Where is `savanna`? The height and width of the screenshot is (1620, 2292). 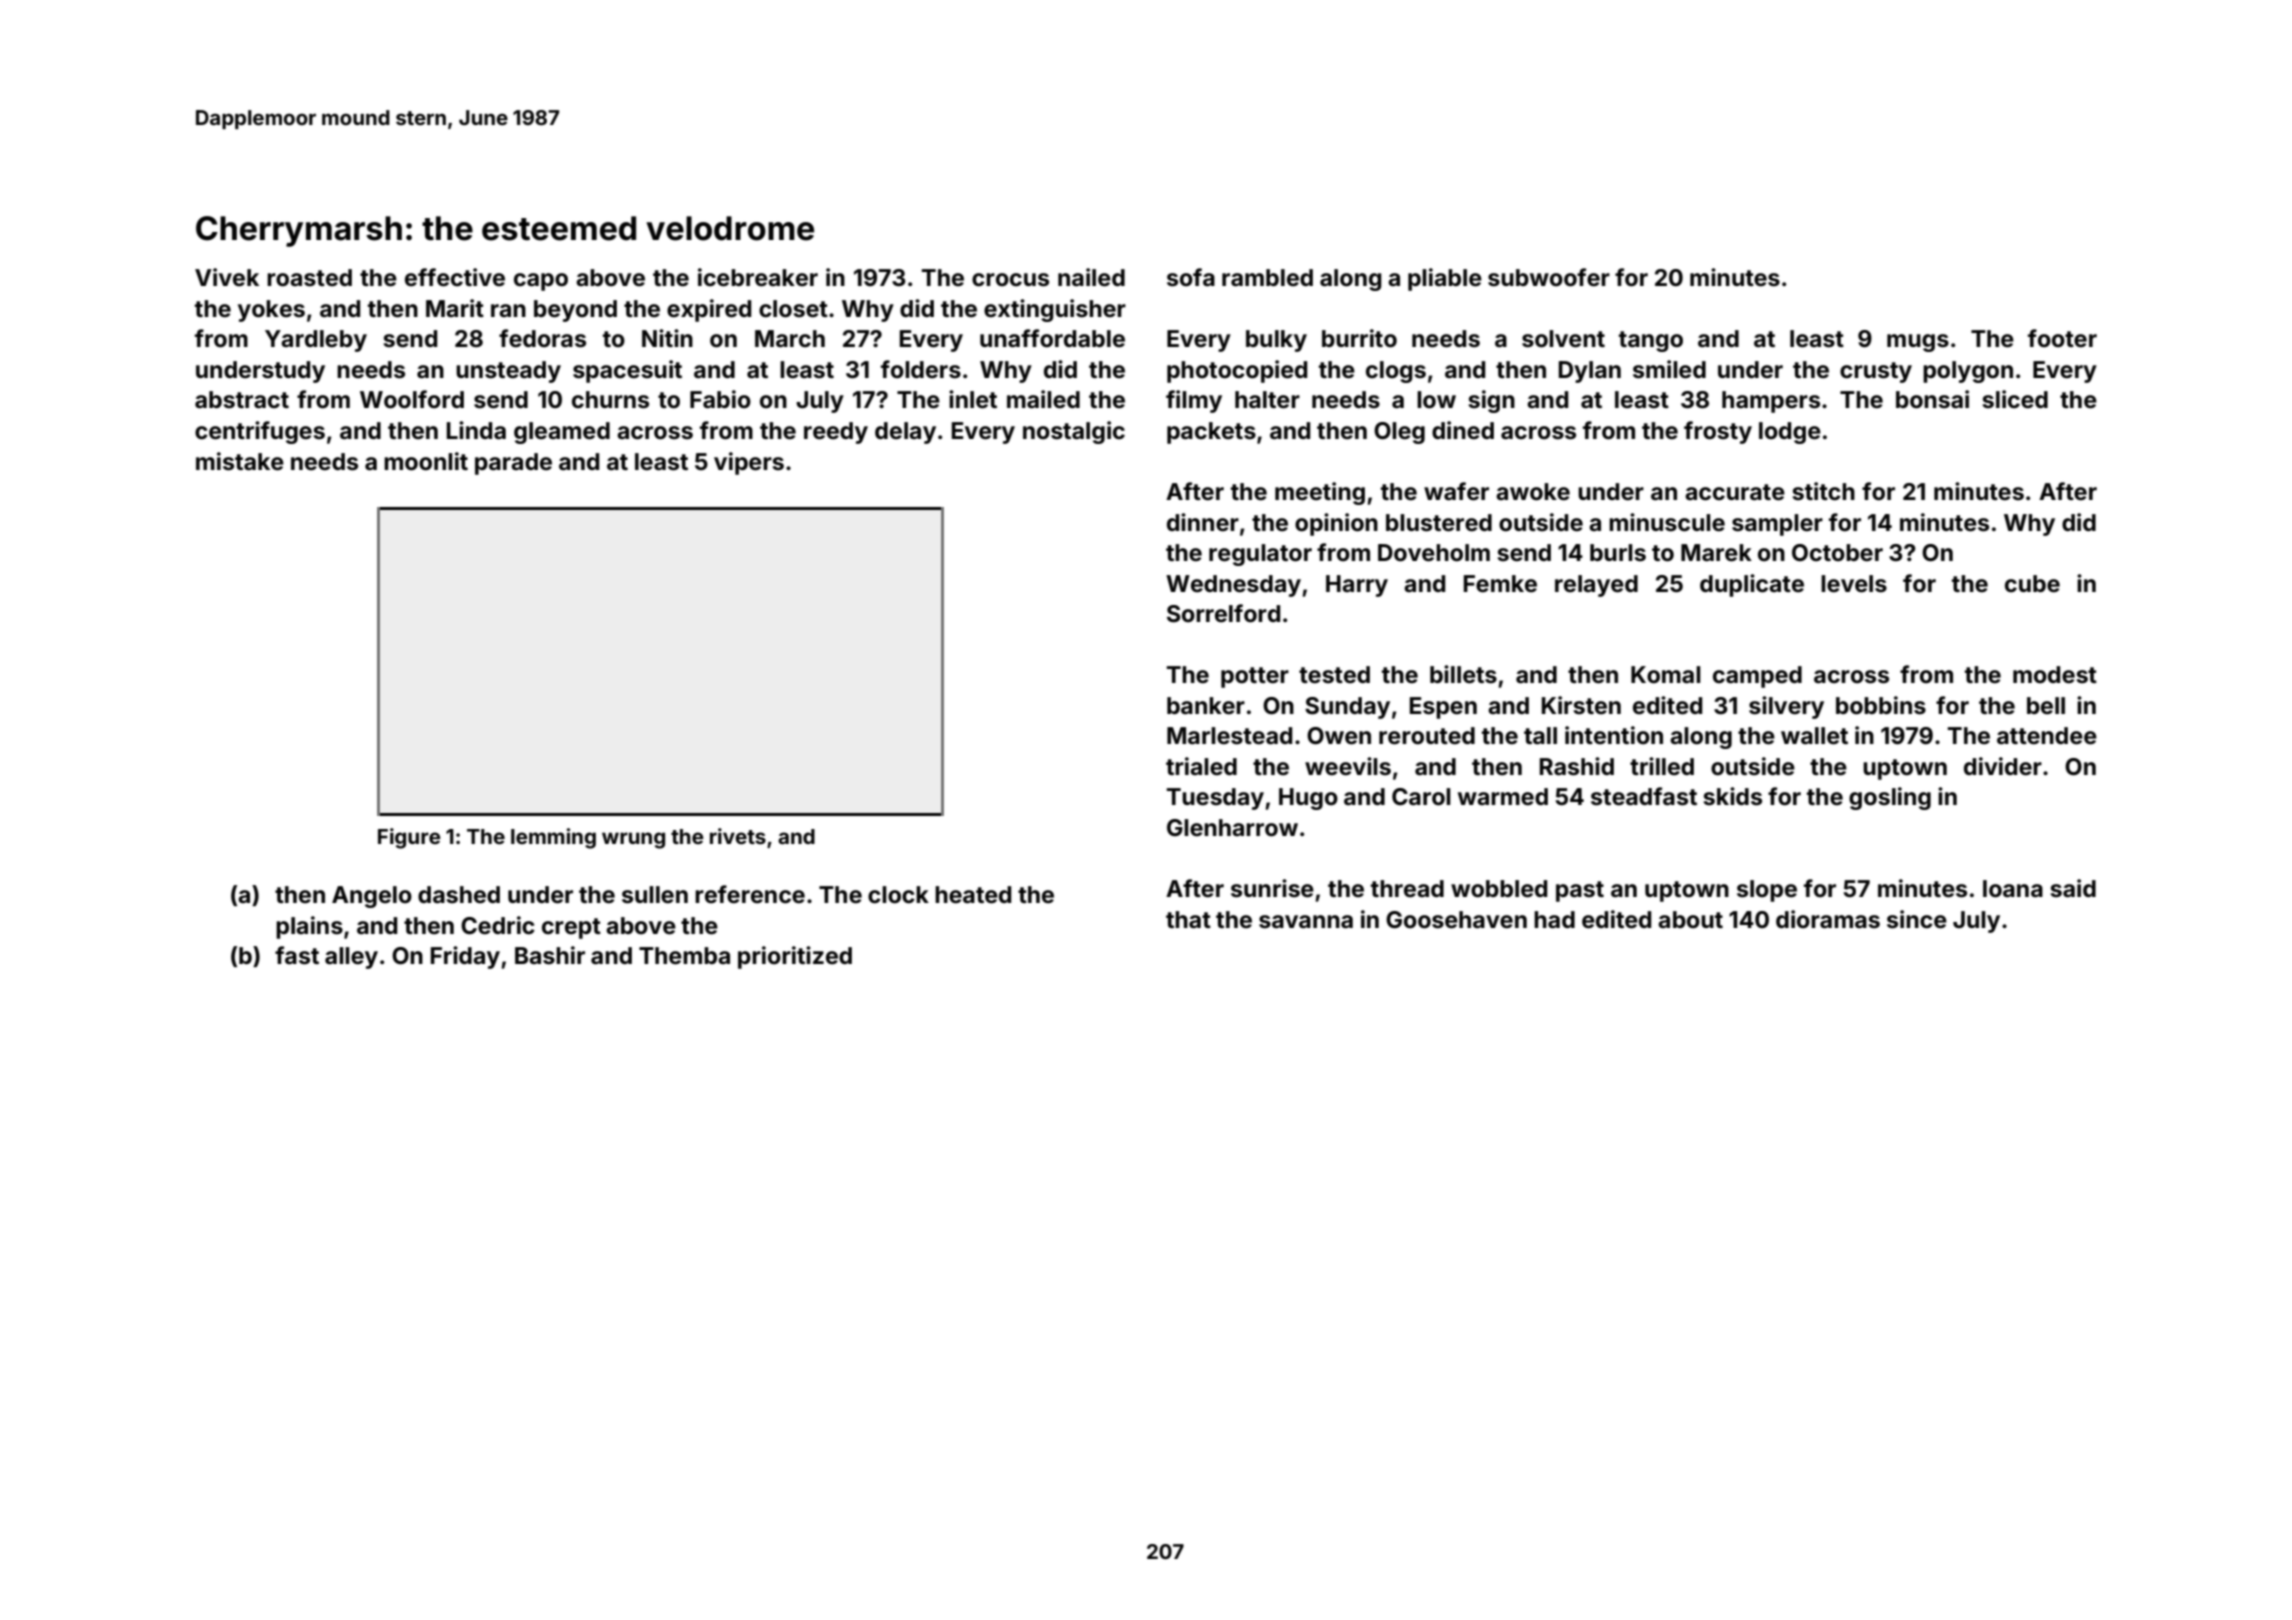
savanna is located at coordinates (1306, 922).
